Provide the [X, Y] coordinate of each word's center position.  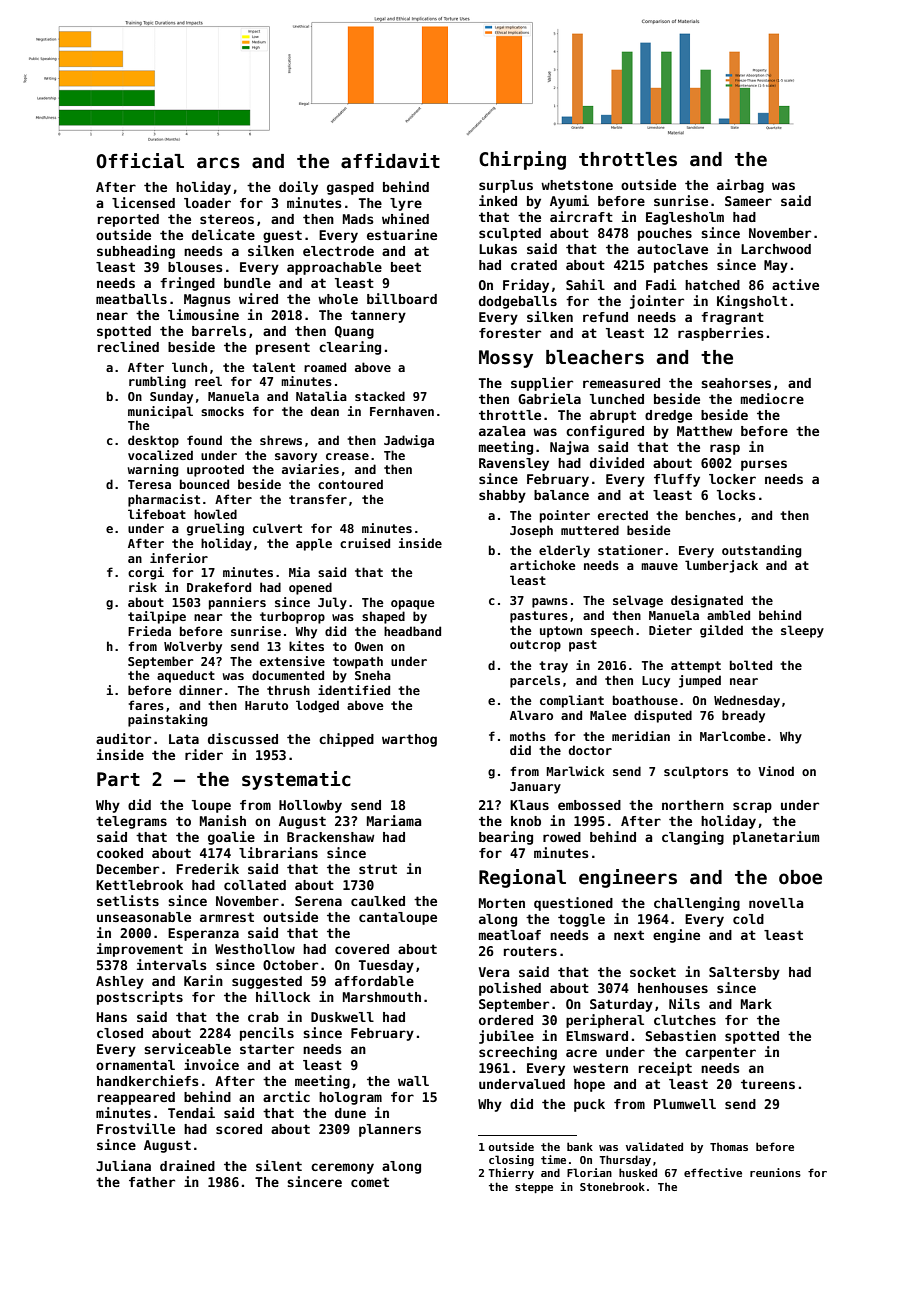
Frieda [149, 631]
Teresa [149, 484]
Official [140, 161]
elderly [564, 551]
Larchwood [776, 249]
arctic [286, 1096]
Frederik [207, 868]
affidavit [390, 161]
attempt [696, 667]
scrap [752, 807]
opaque [412, 605]
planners [390, 1130]
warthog [409, 740]
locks [736, 495]
